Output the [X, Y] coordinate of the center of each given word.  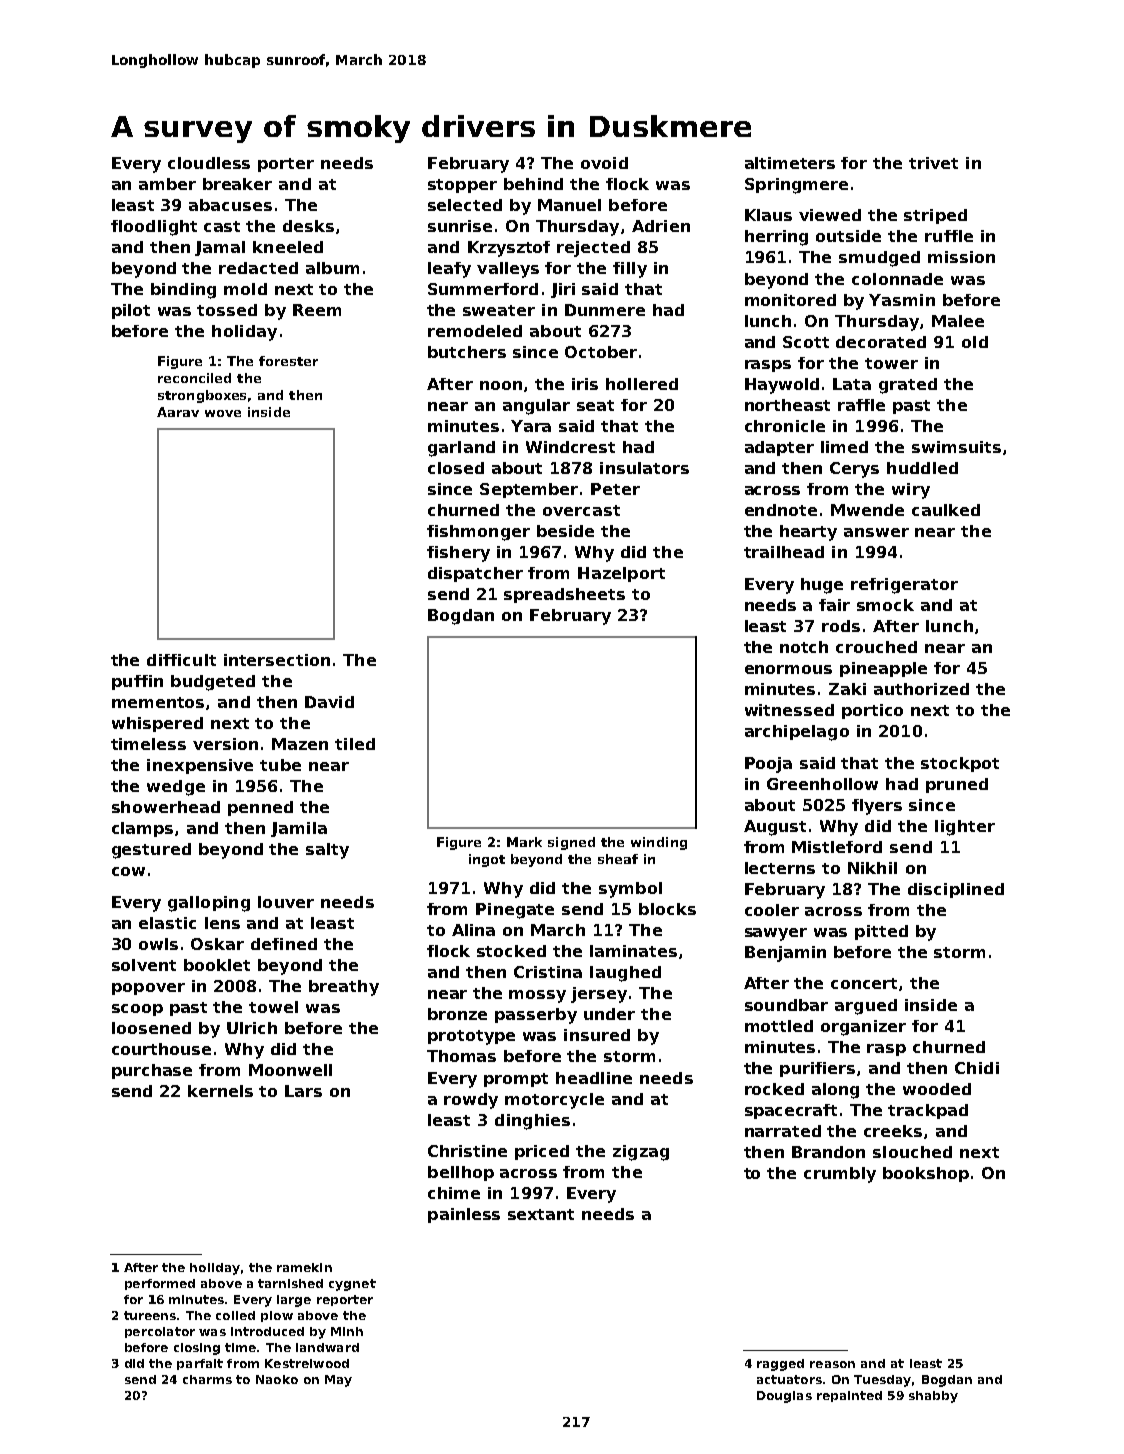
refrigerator [904, 586]
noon [501, 385]
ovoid [604, 163]
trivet [933, 163]
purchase [152, 1071]
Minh [347, 1331]
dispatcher [475, 574]
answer [876, 532]
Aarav [178, 412]
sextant [541, 1214]
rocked [774, 1089]
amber [167, 184]
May [338, 1381]
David [329, 702]
